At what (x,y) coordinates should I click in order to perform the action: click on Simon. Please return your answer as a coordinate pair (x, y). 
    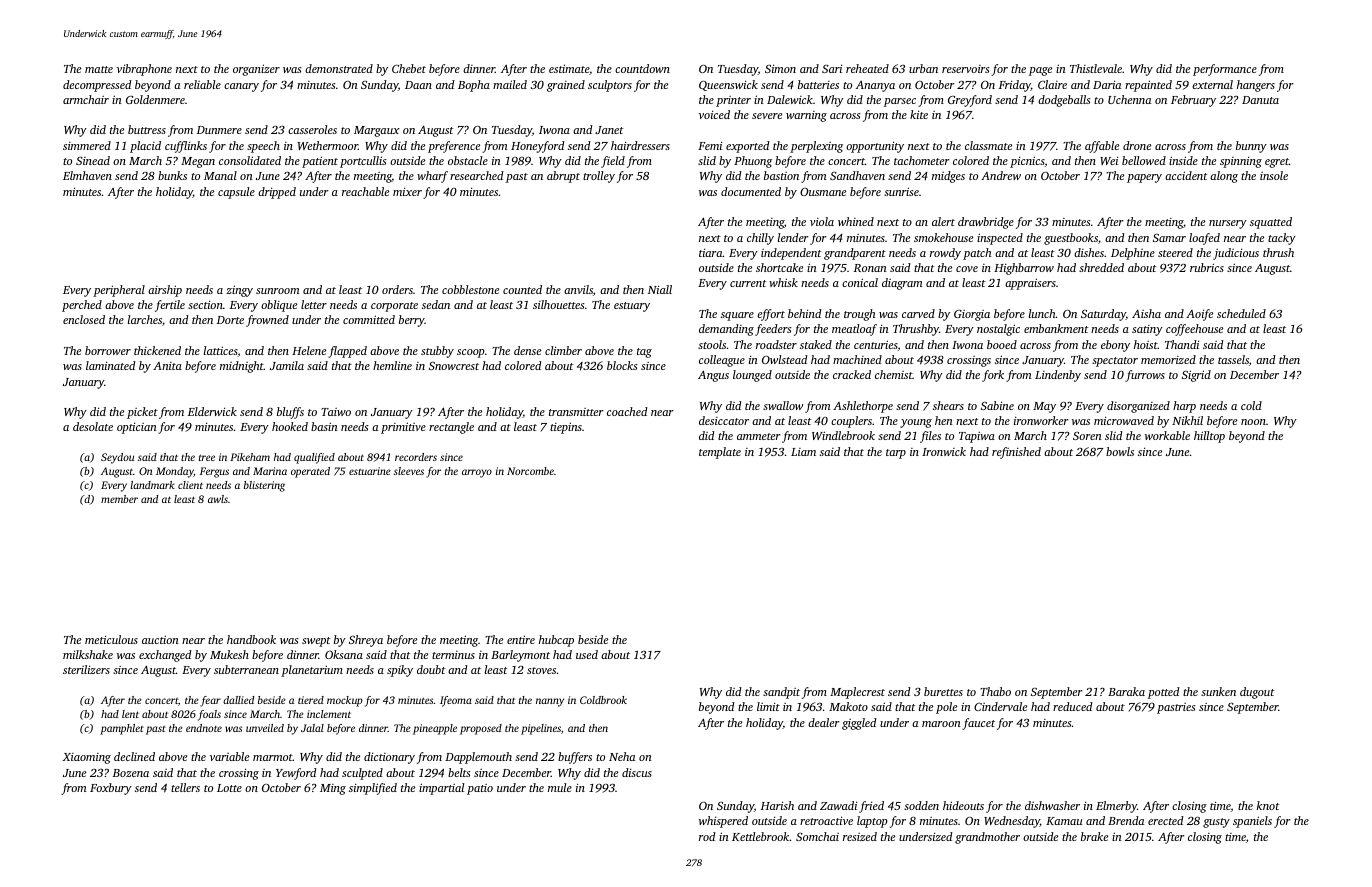
    Looking at the image, I should click on (780, 68).
